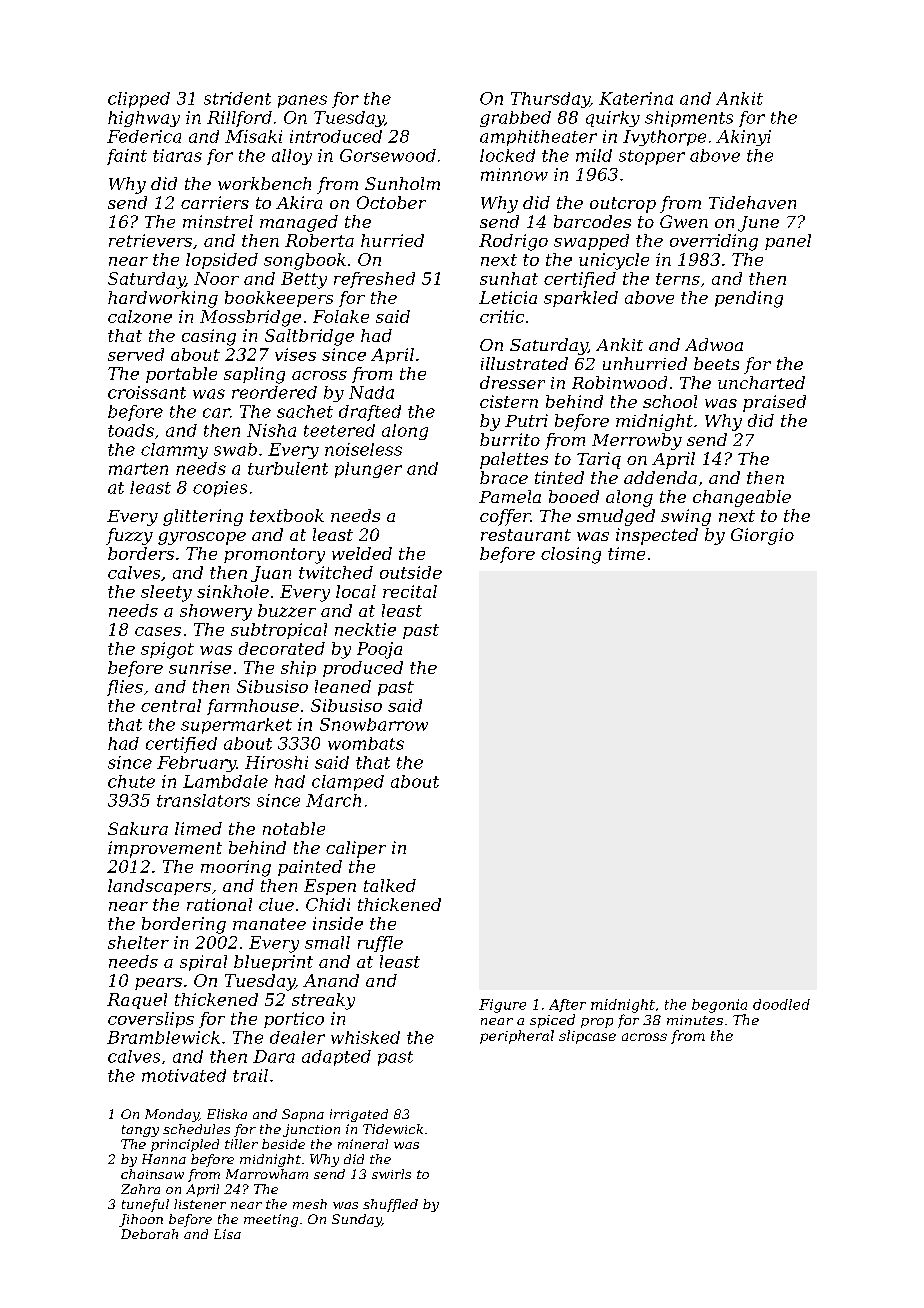  I want to click on Thursday, so click(550, 100).
